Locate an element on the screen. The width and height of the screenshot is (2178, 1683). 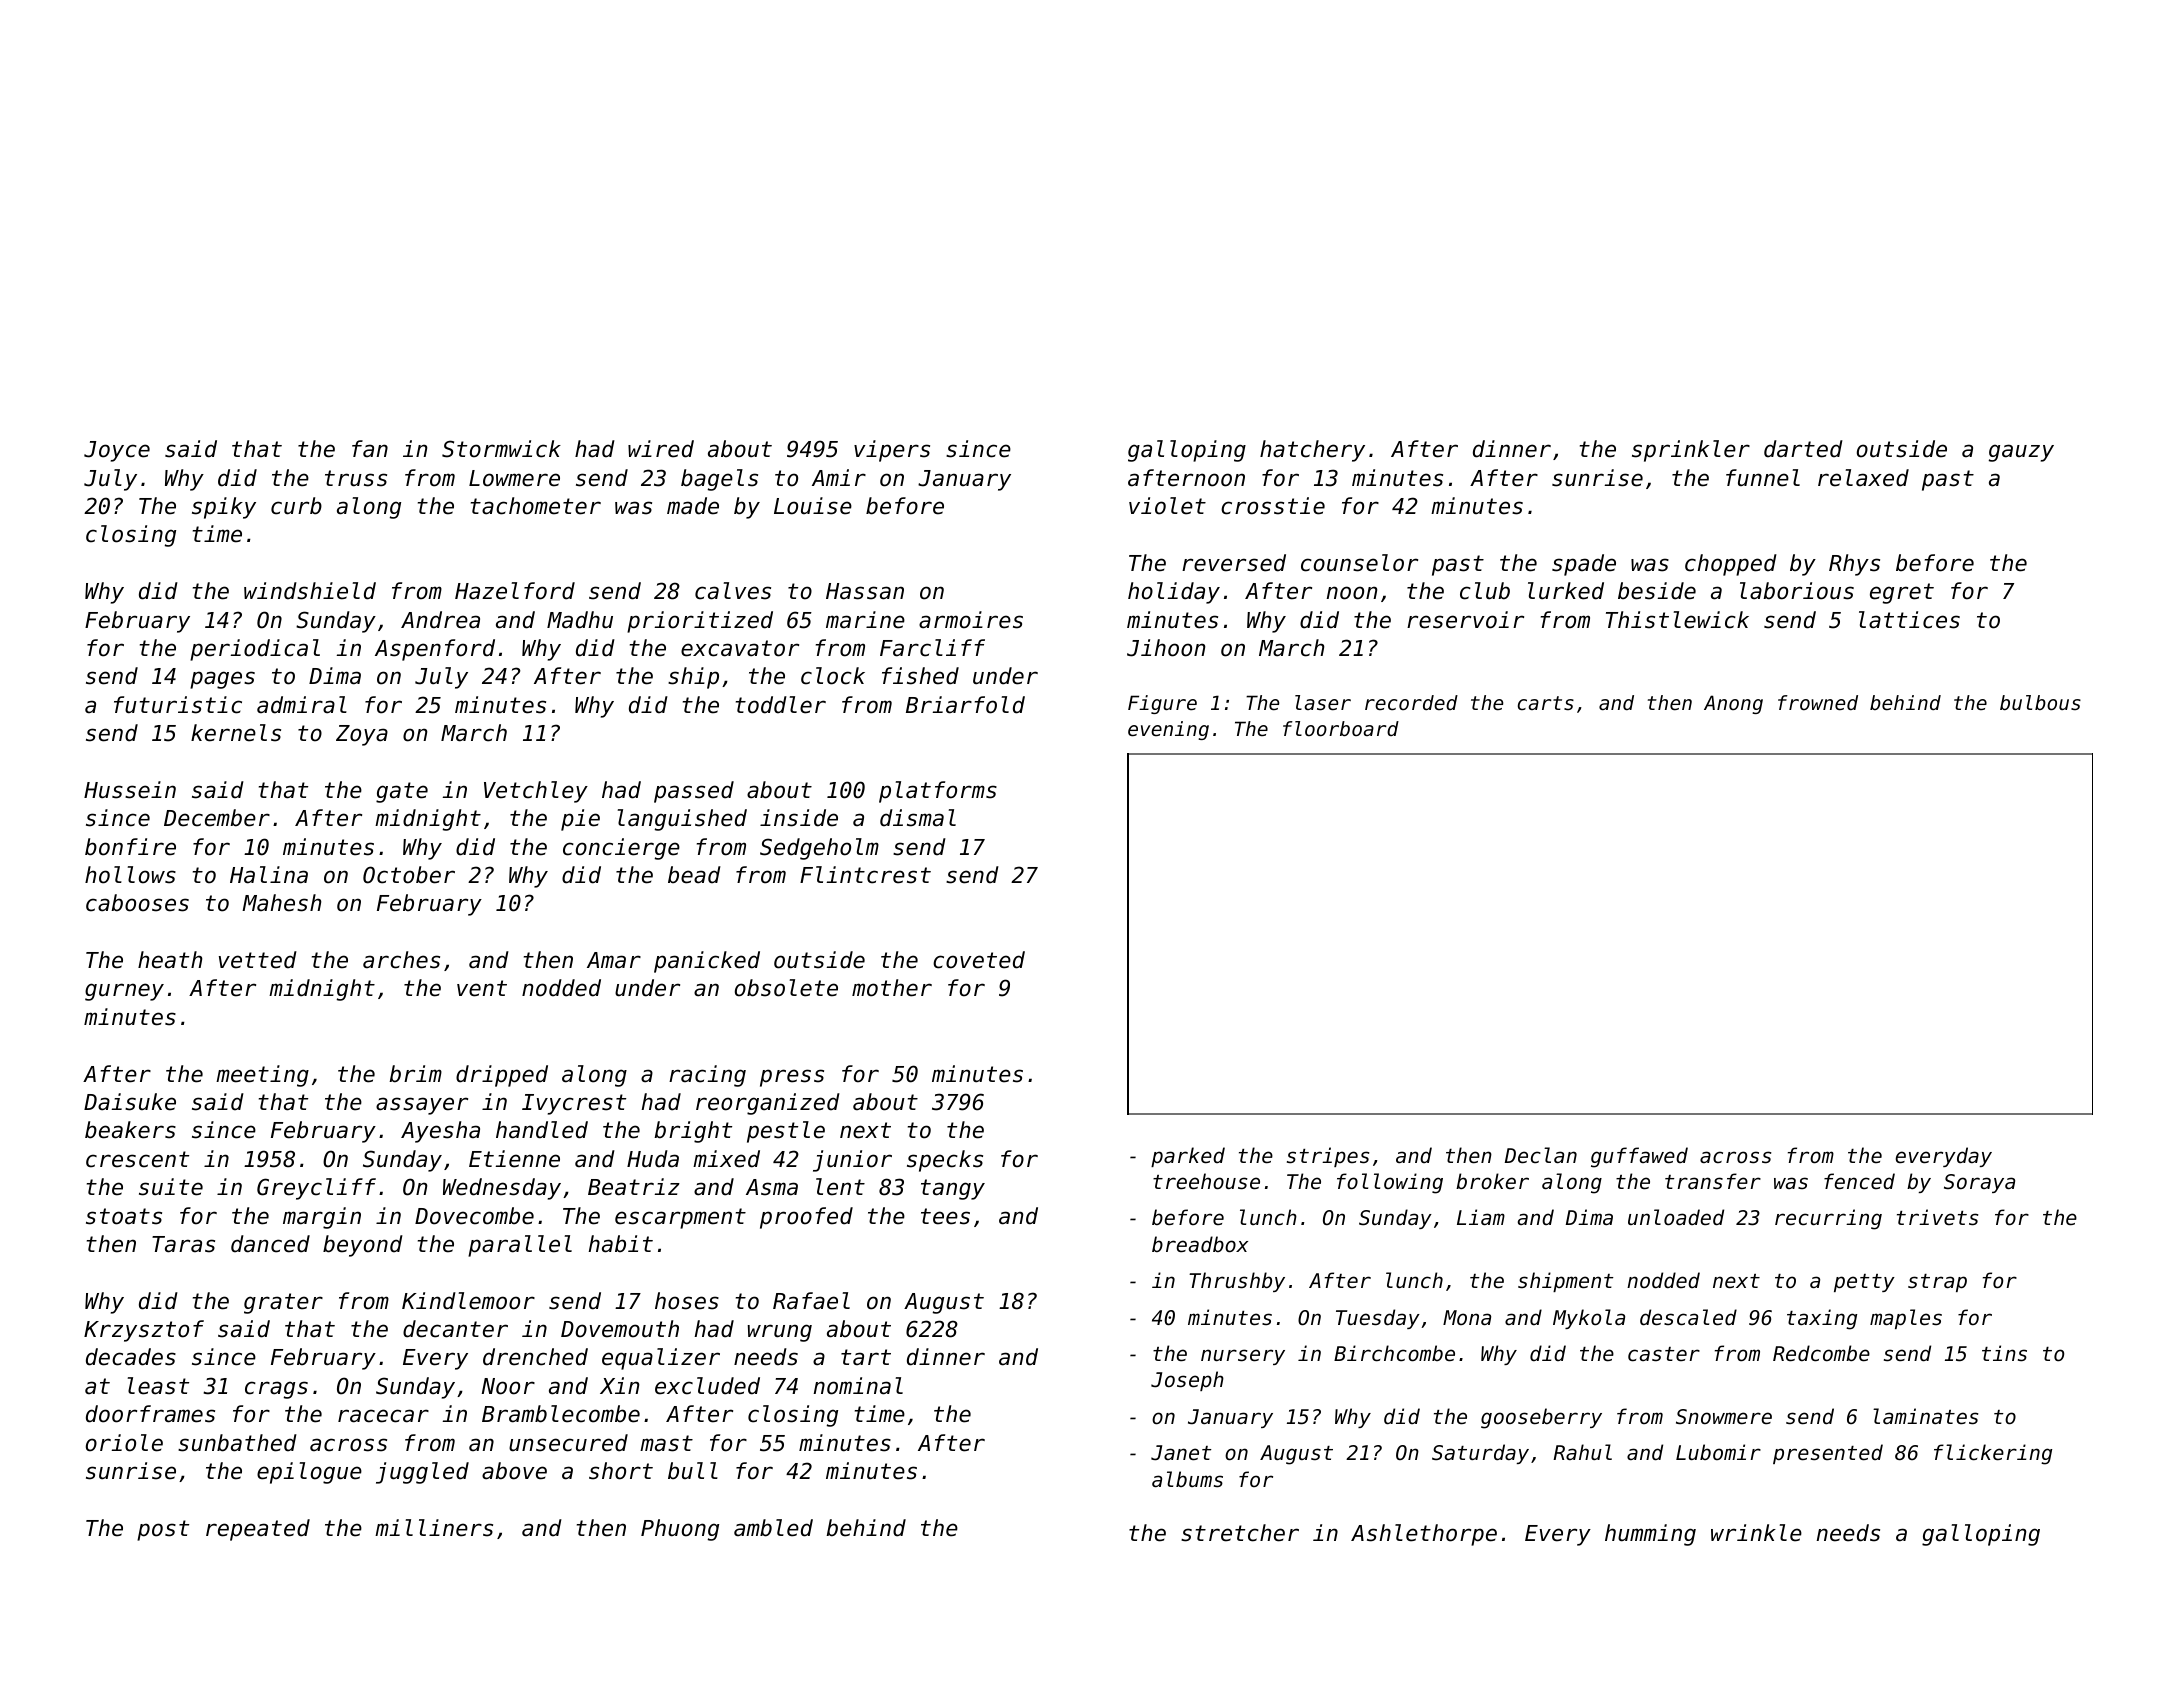
Joyce is located at coordinates (117, 451).
